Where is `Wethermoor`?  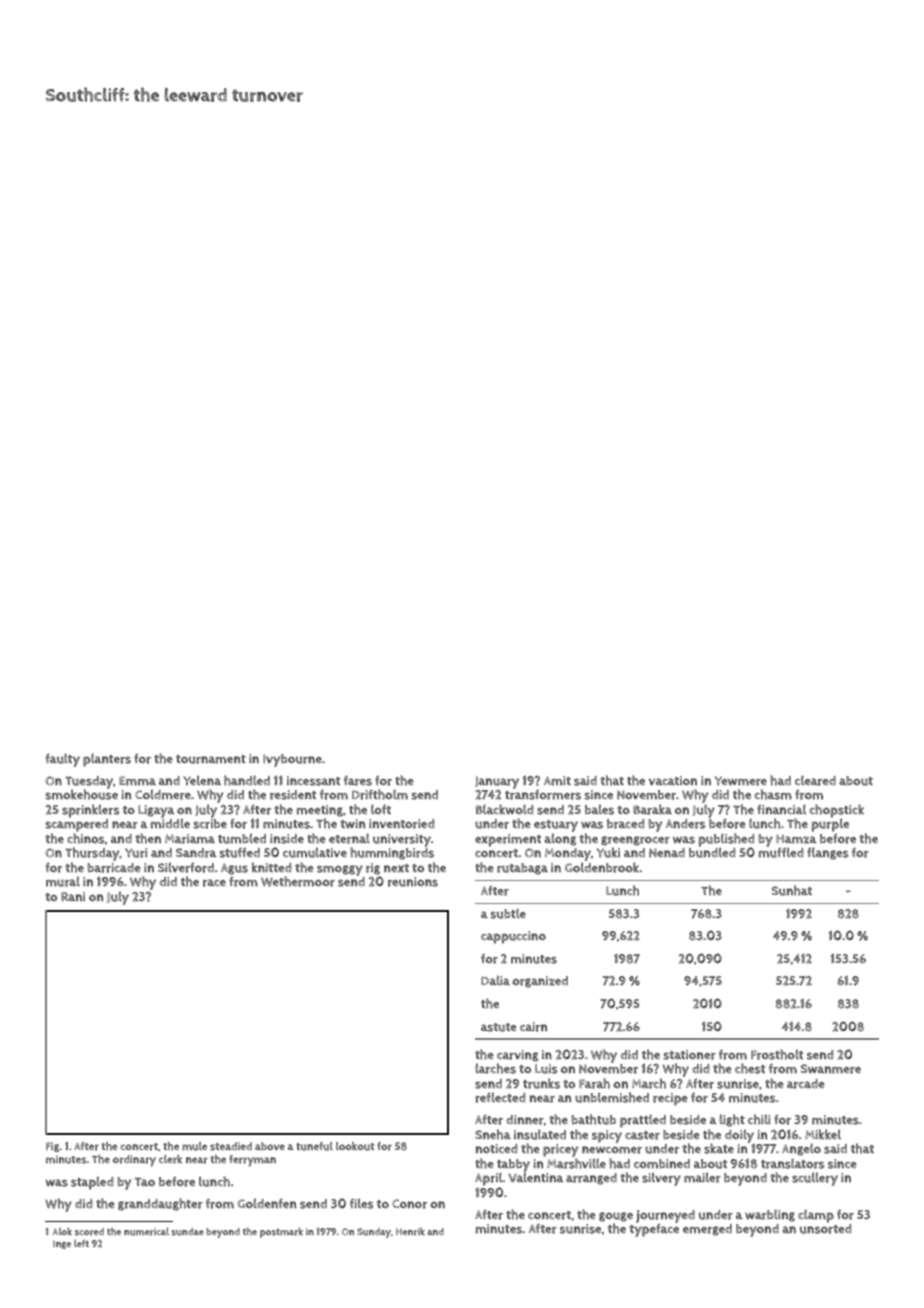
Wethermoor is located at coordinates (298, 881).
